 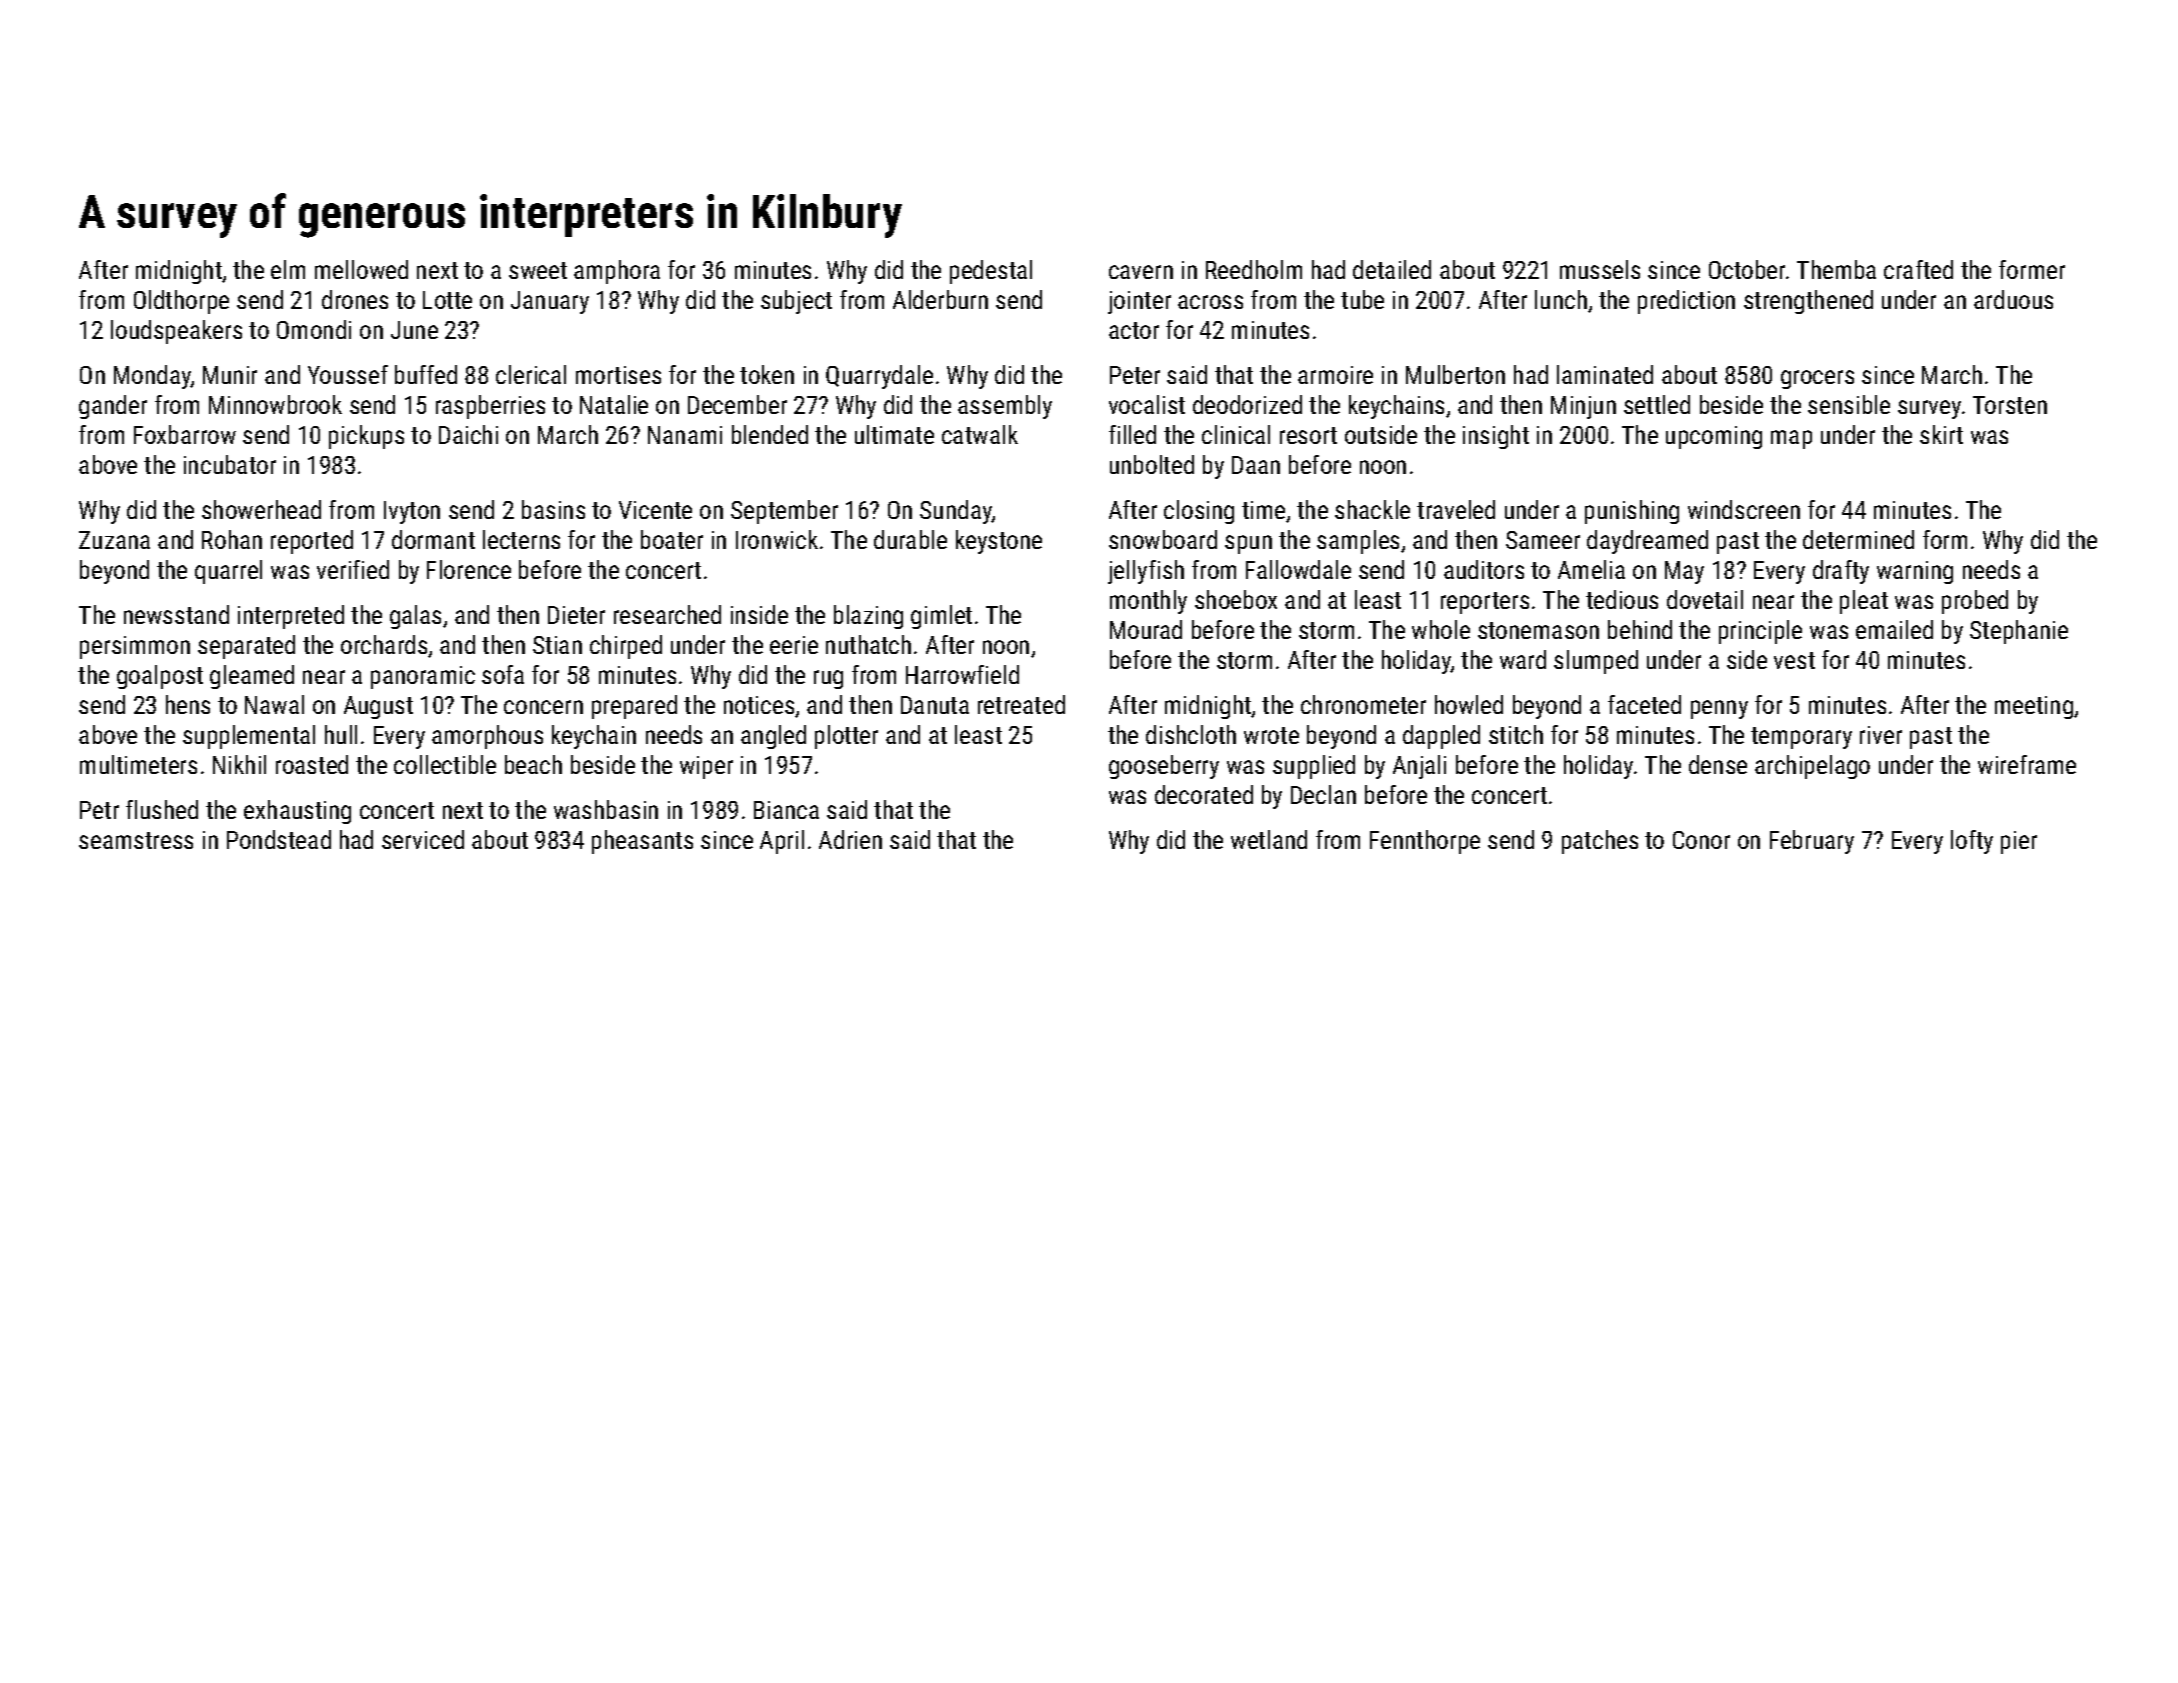 I want to click on deodorized, so click(x=1247, y=404).
